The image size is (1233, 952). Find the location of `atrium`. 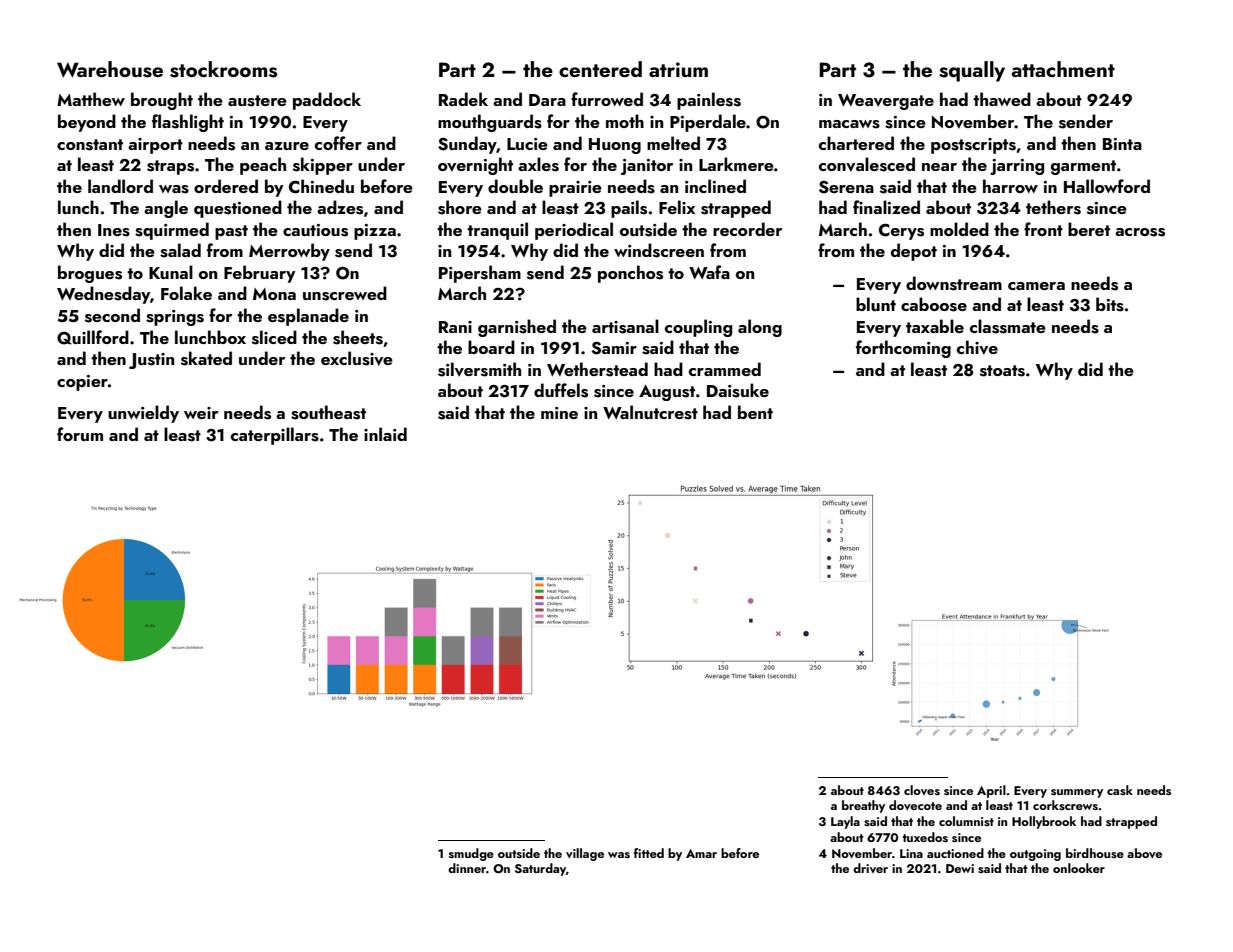

atrium is located at coordinates (678, 69).
